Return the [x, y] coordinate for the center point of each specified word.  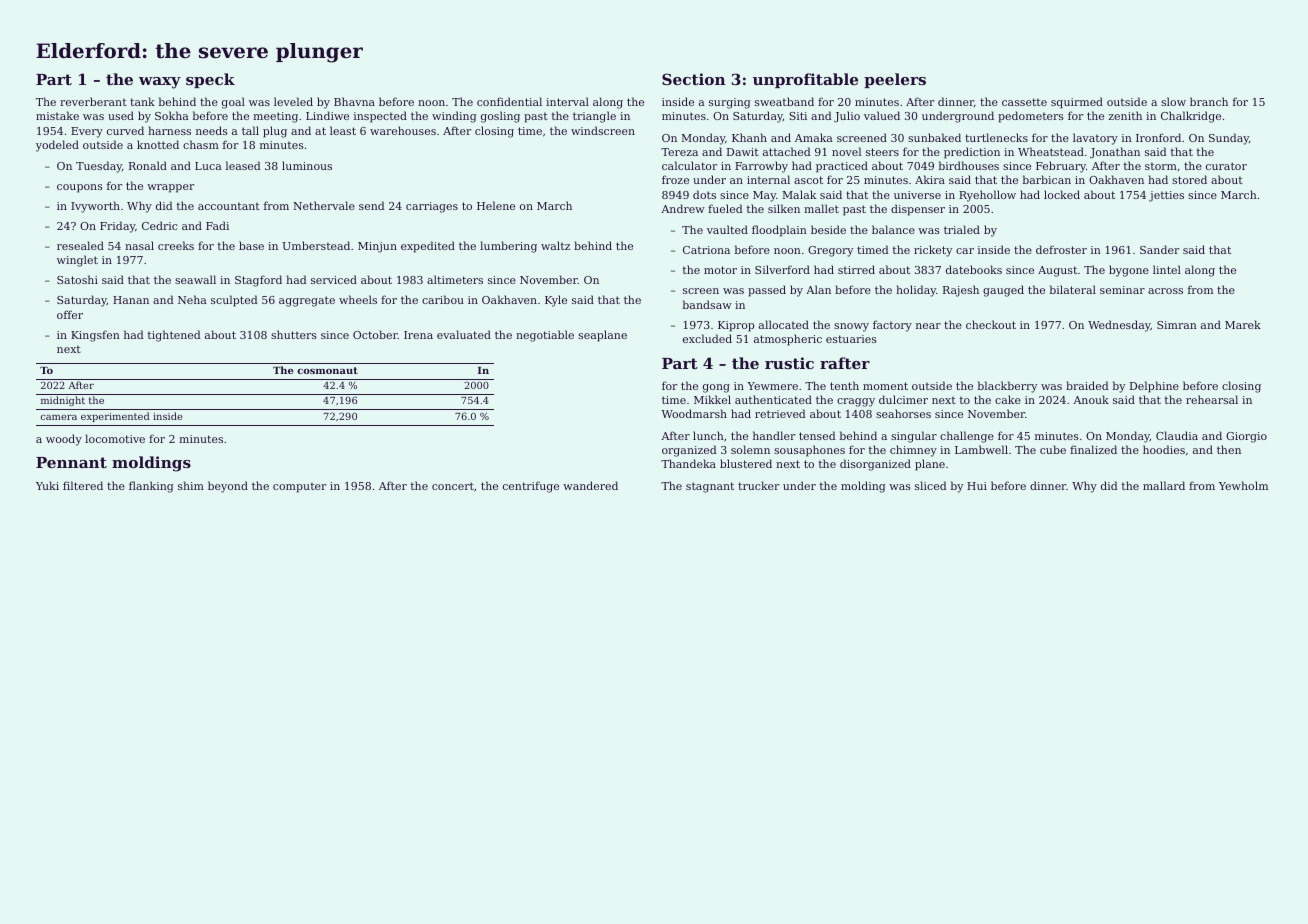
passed [767, 291]
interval [567, 101]
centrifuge [531, 487]
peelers [895, 80]
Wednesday [1119, 326]
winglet [77, 261]
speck [210, 80]
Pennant [71, 462]
